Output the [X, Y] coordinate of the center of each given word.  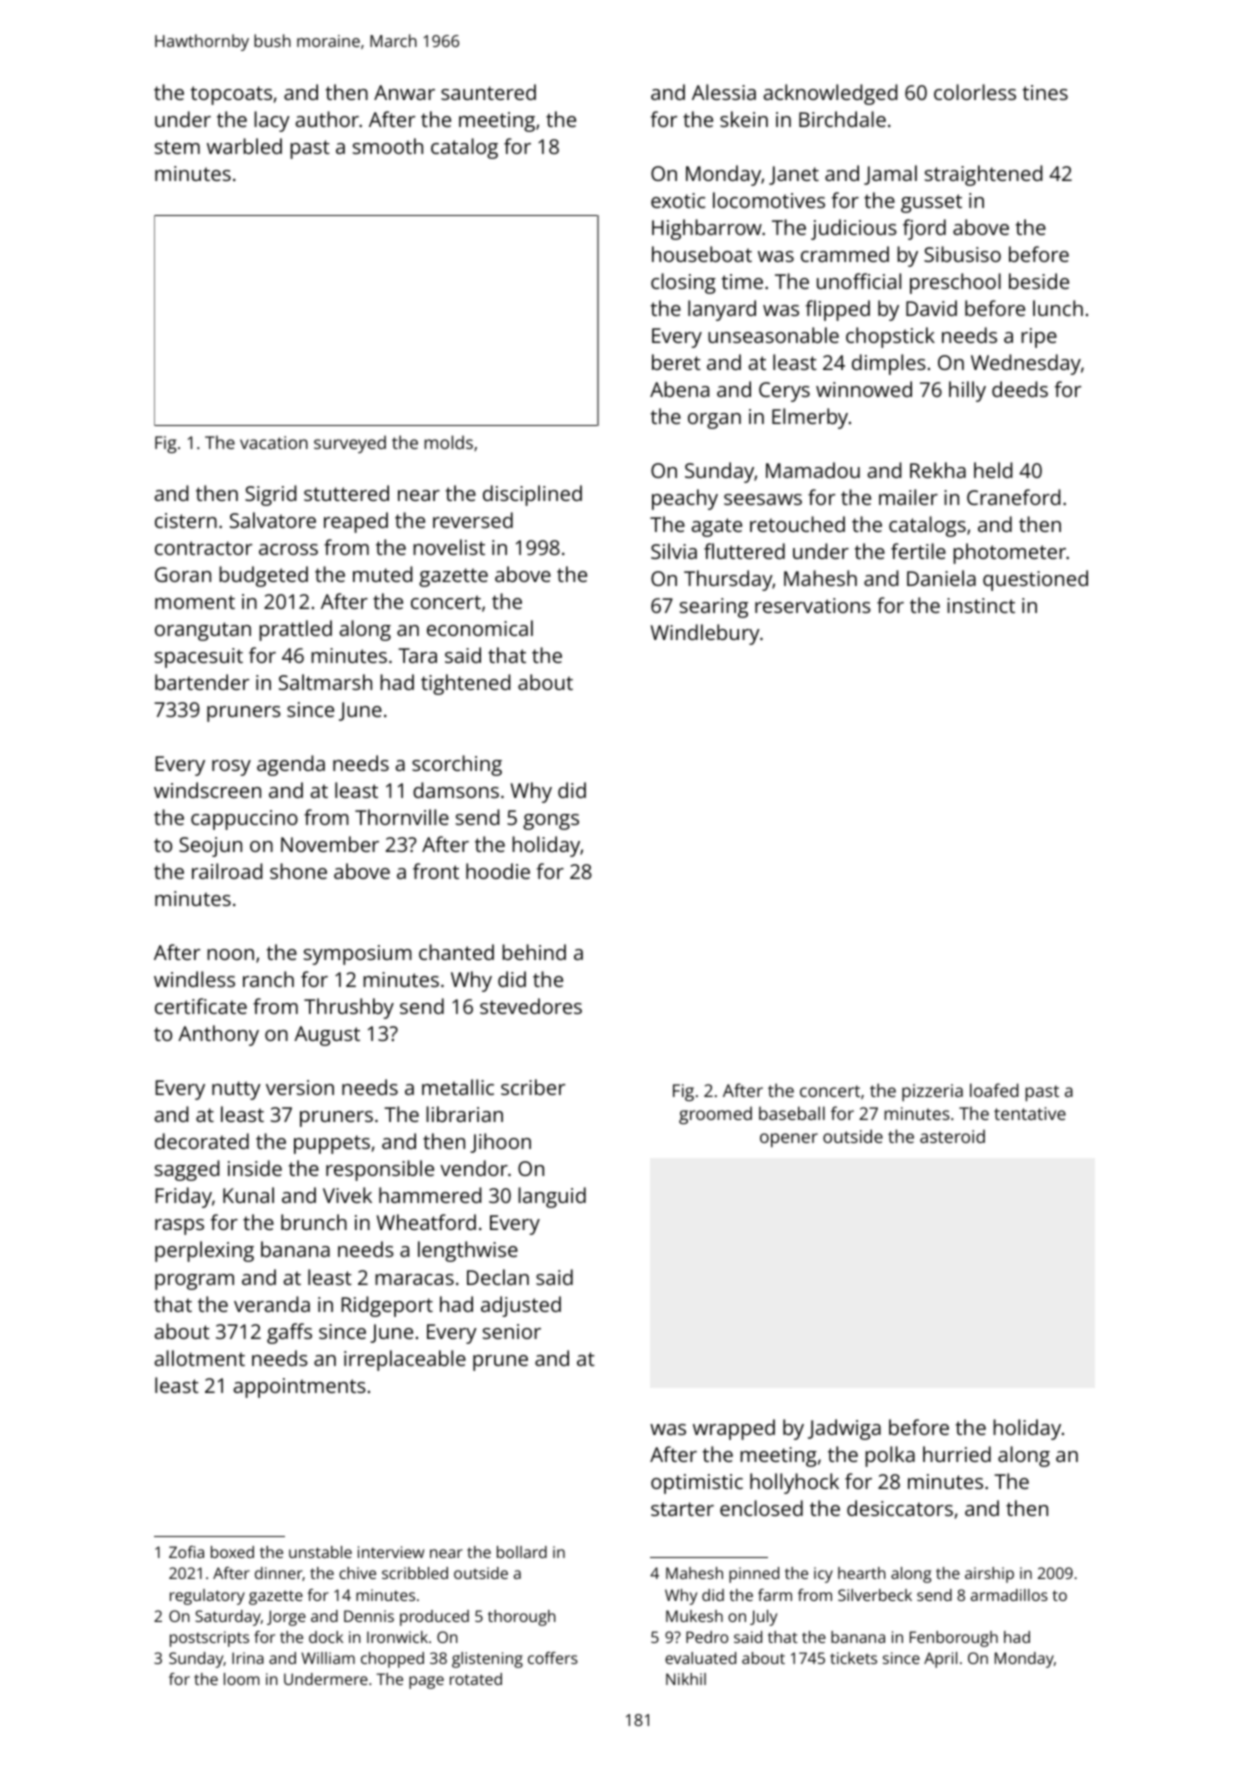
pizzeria [932, 1092]
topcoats [231, 95]
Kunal [248, 1195]
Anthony [218, 1035]
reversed [473, 520]
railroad [227, 871]
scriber [533, 1087]
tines [1045, 92]
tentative [1030, 1113]
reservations [813, 605]
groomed [715, 1115]
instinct [981, 605]
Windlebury [705, 634]
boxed [232, 1552]
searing [714, 608]
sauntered [488, 92]
